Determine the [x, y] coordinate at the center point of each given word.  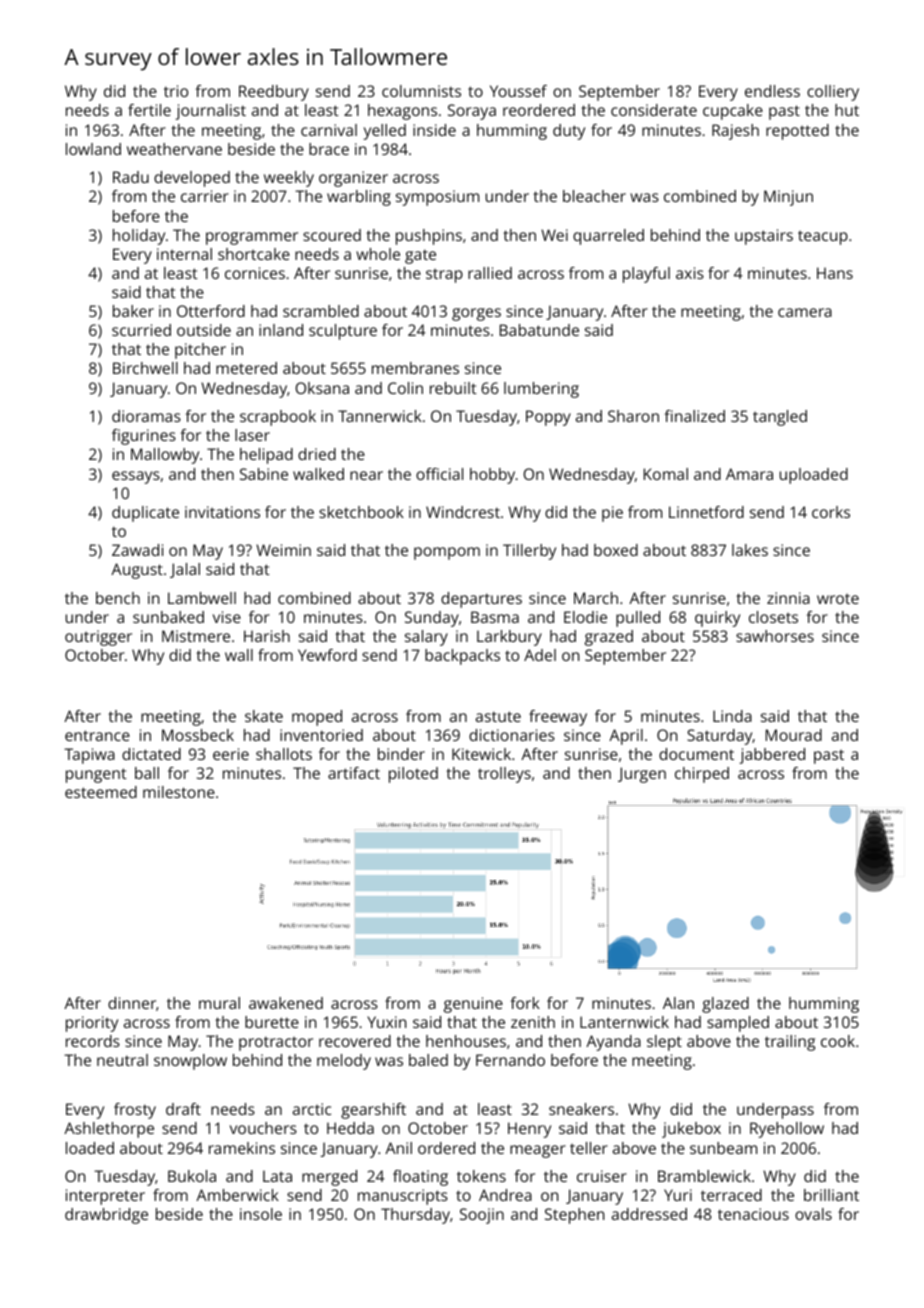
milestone [179, 792]
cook [838, 1041]
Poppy [548, 418]
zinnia [788, 598]
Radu [131, 177]
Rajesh [735, 132]
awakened [286, 1003]
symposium [437, 198]
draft [183, 1109]
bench [118, 598]
